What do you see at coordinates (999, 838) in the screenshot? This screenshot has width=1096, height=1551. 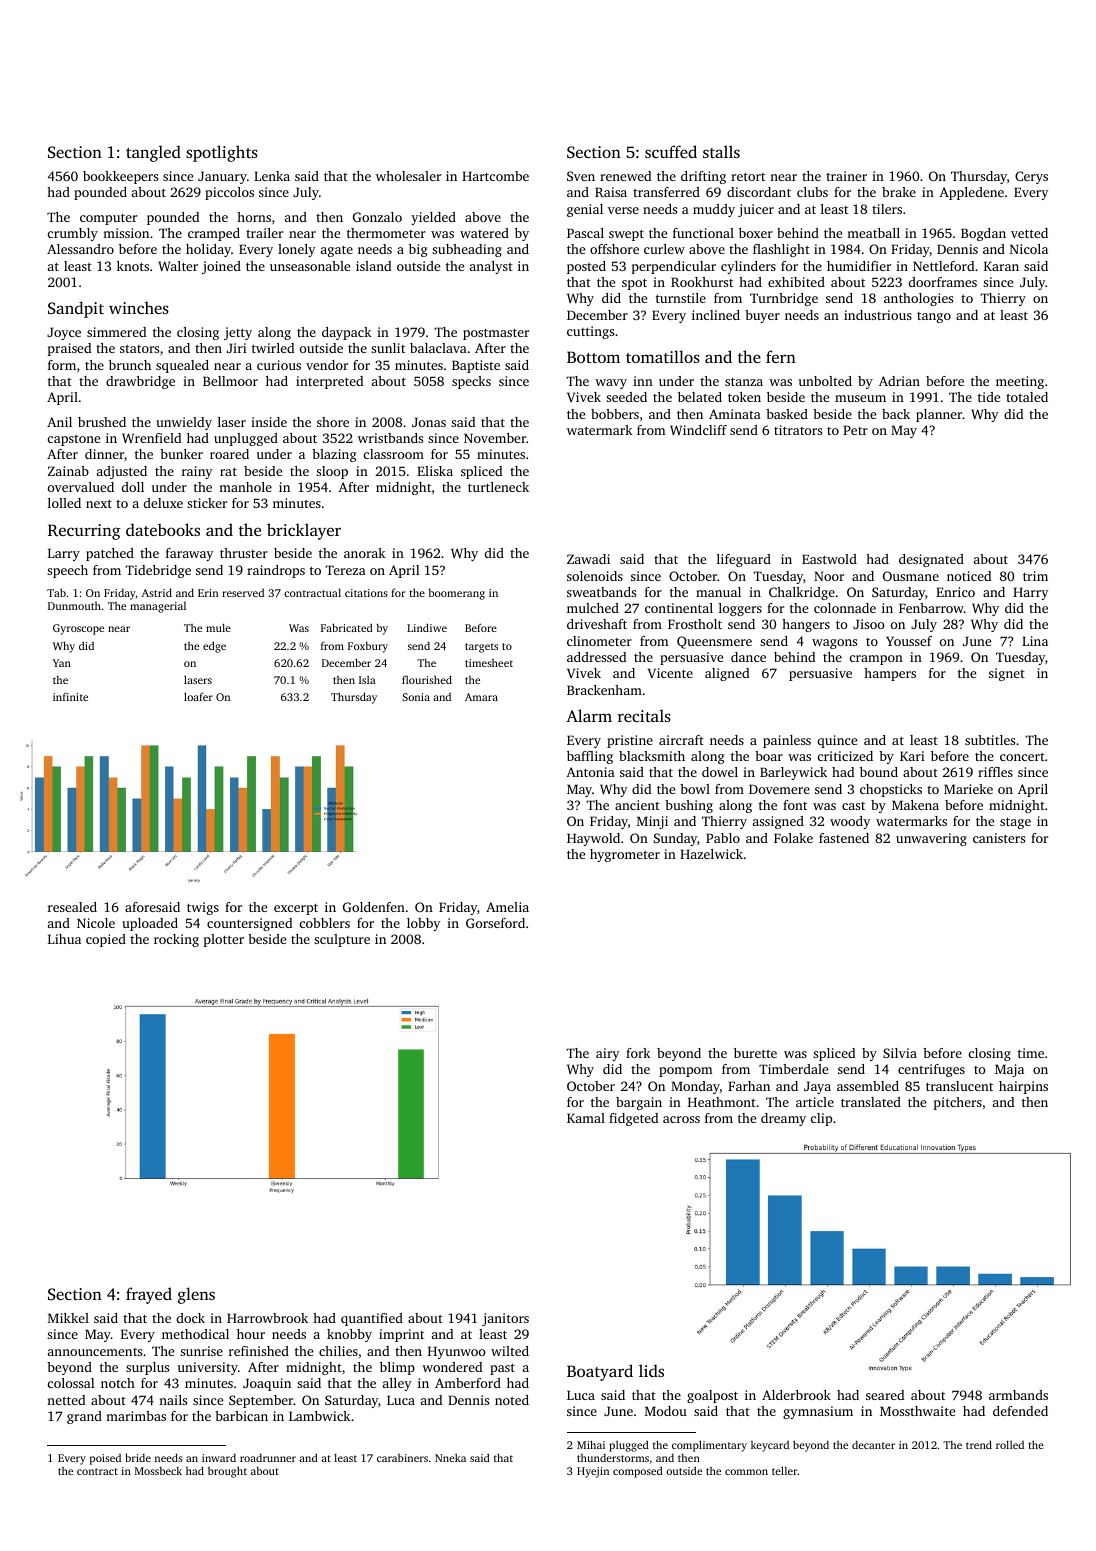 I see `canisters` at bounding box center [999, 838].
